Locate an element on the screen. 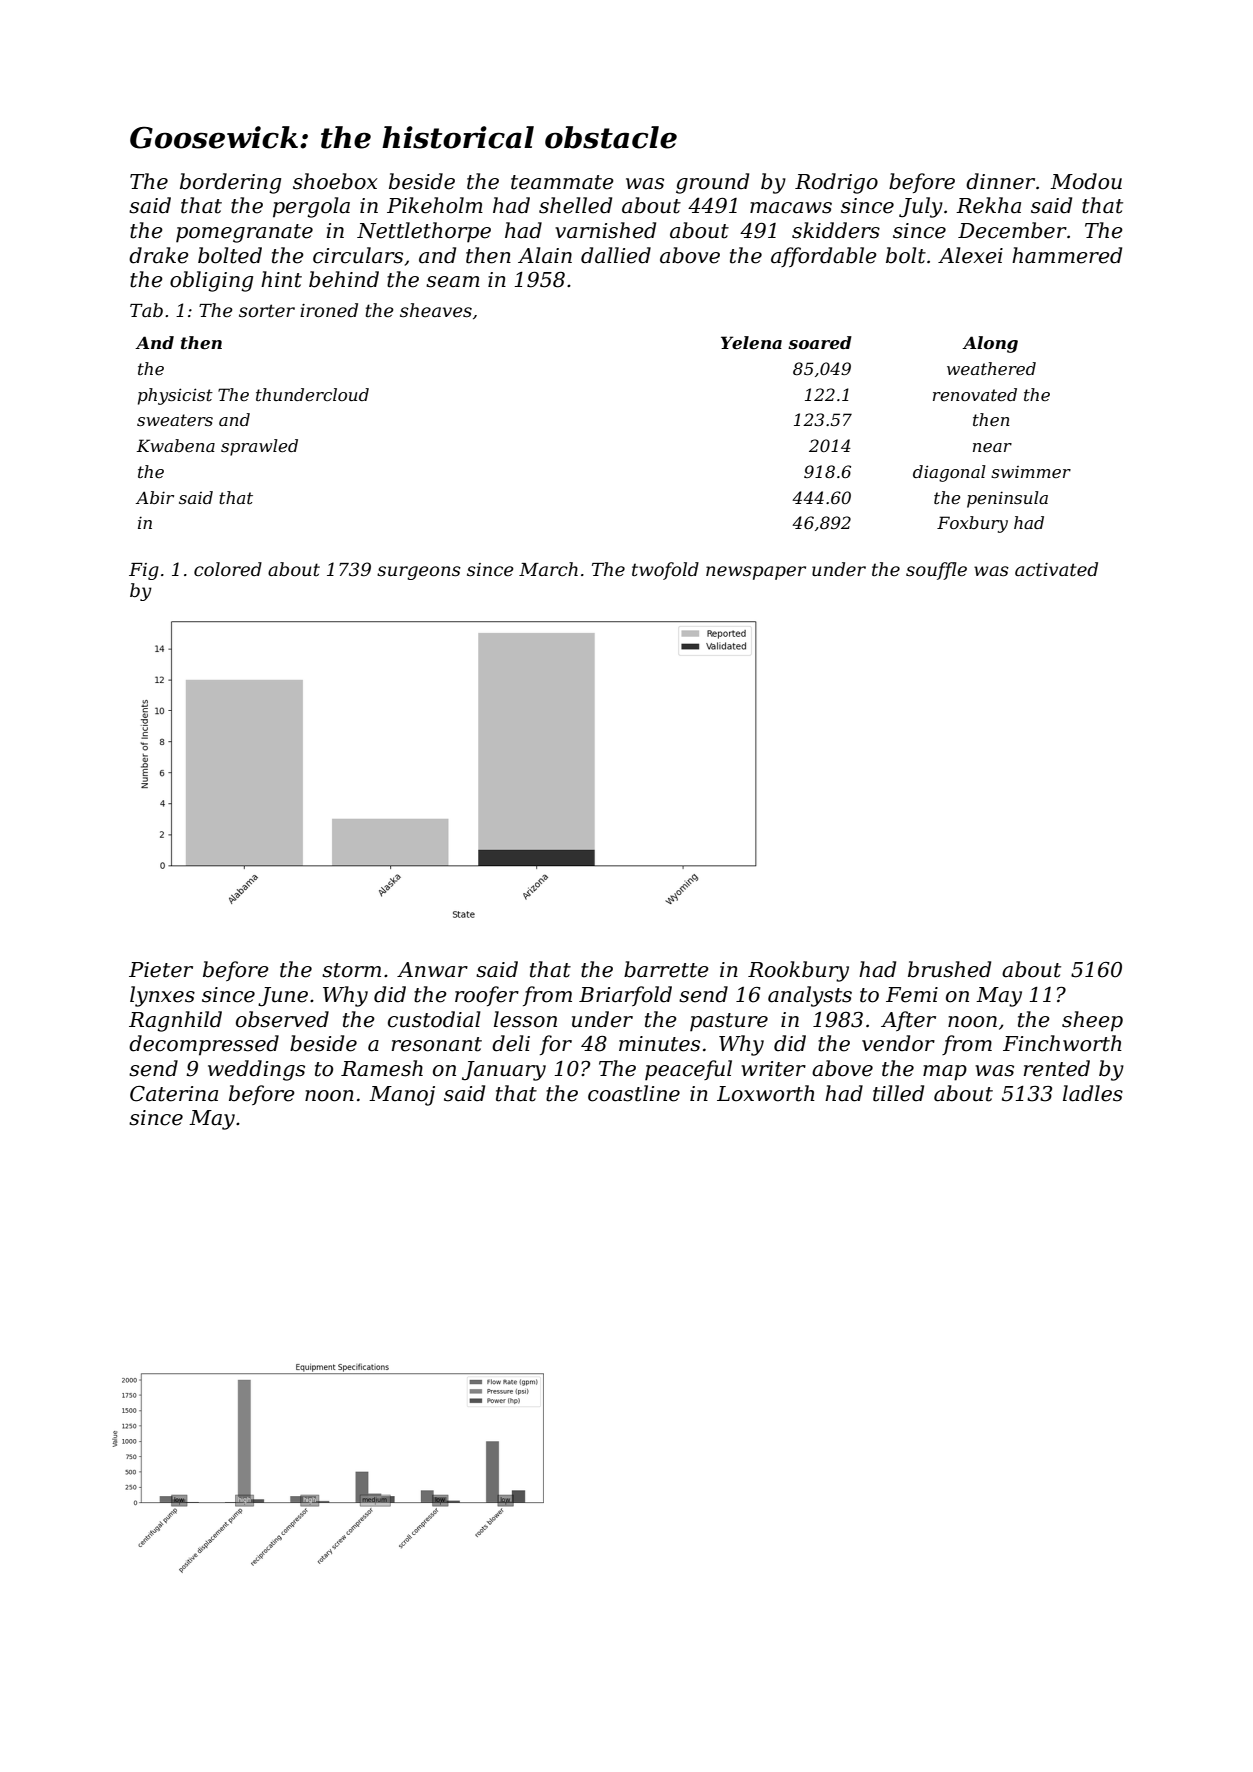 This screenshot has width=1253, height=1772. shelled is located at coordinates (575, 205).
